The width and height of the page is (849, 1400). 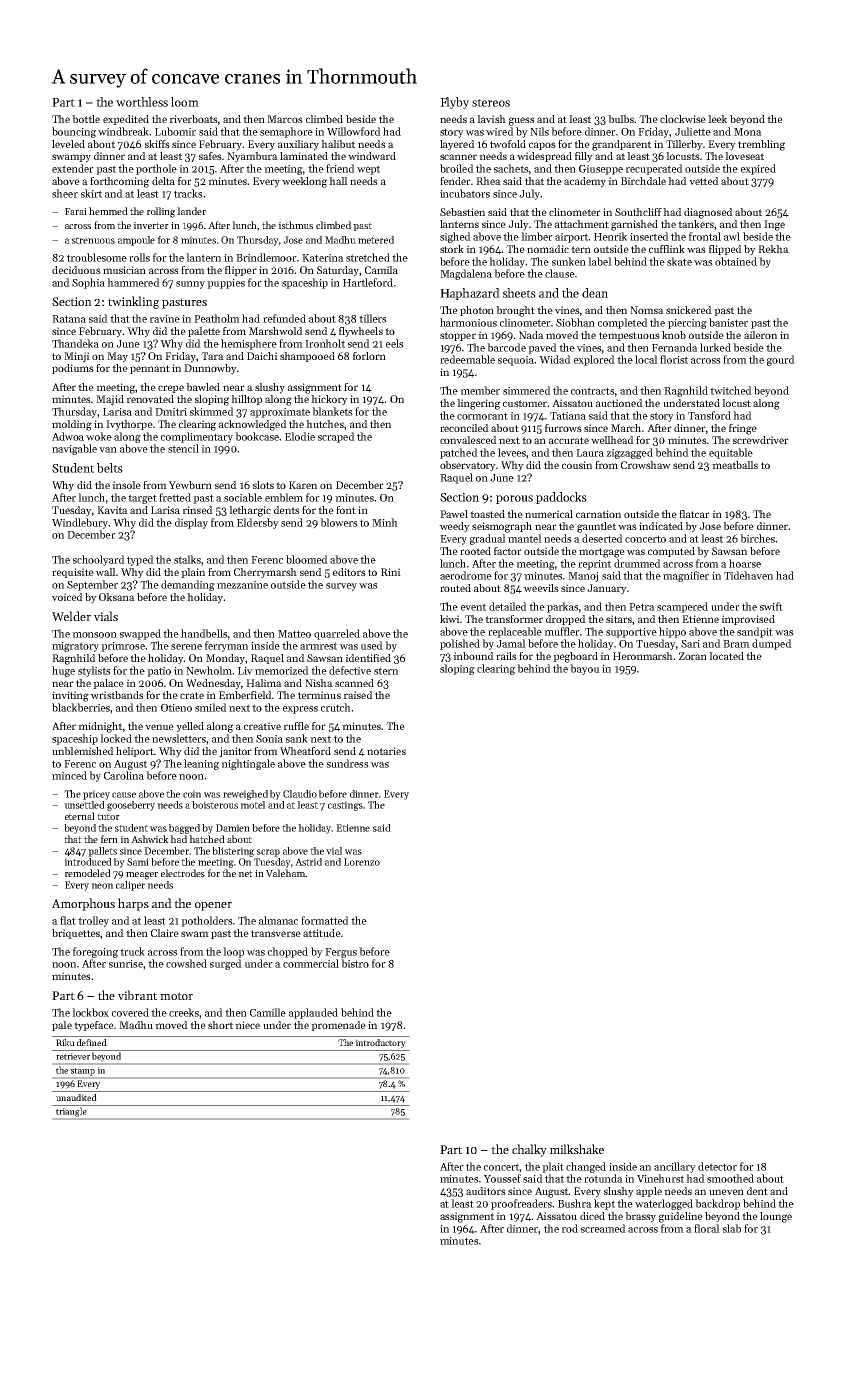 What do you see at coordinates (338, 144) in the page?
I see `halibut` at bounding box center [338, 144].
